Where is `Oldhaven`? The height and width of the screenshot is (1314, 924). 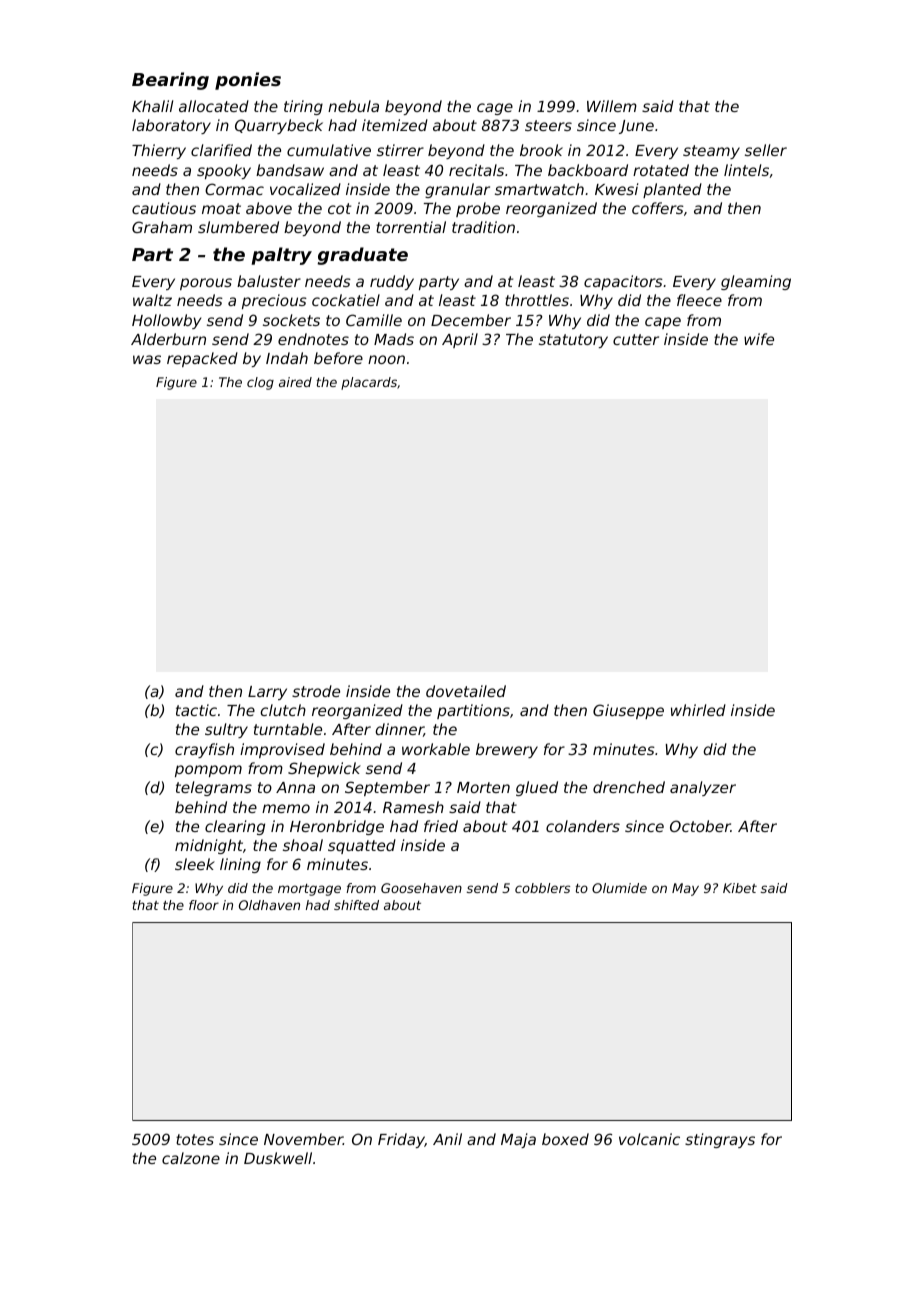 Oldhaven is located at coordinates (269, 905).
